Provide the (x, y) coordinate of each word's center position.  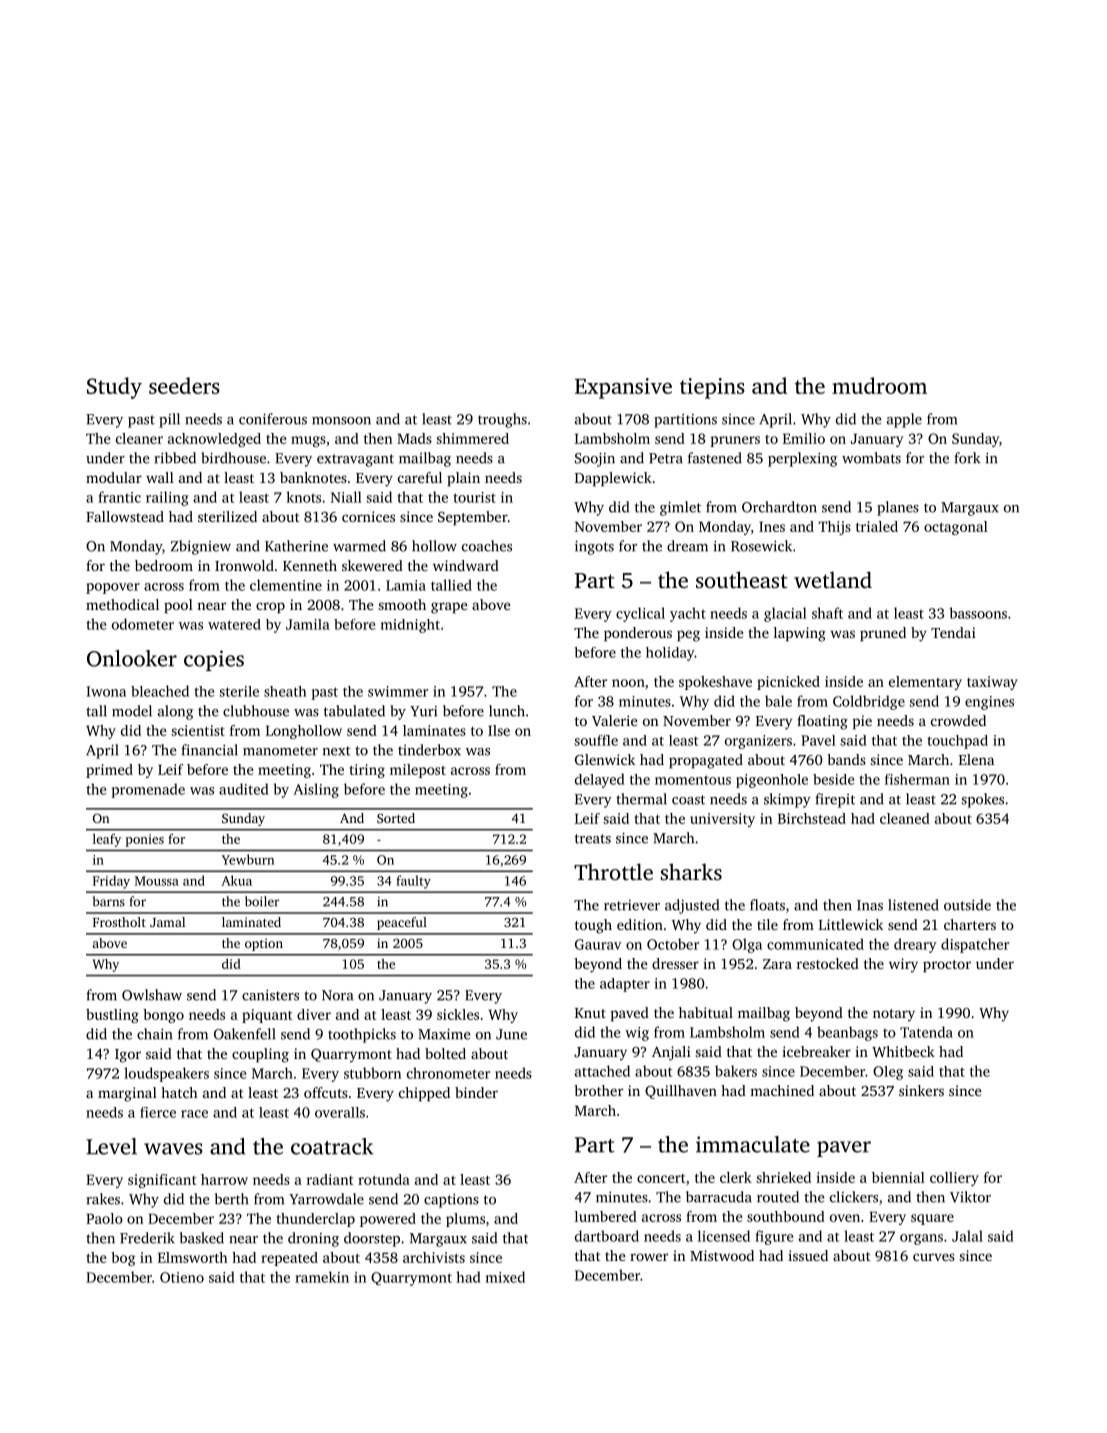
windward (466, 565)
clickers (854, 1197)
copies (214, 660)
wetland (833, 579)
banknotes (313, 477)
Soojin (595, 459)
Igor (128, 1056)
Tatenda (926, 1032)
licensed (724, 1236)
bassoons (978, 613)
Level (111, 1146)
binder (476, 1092)
